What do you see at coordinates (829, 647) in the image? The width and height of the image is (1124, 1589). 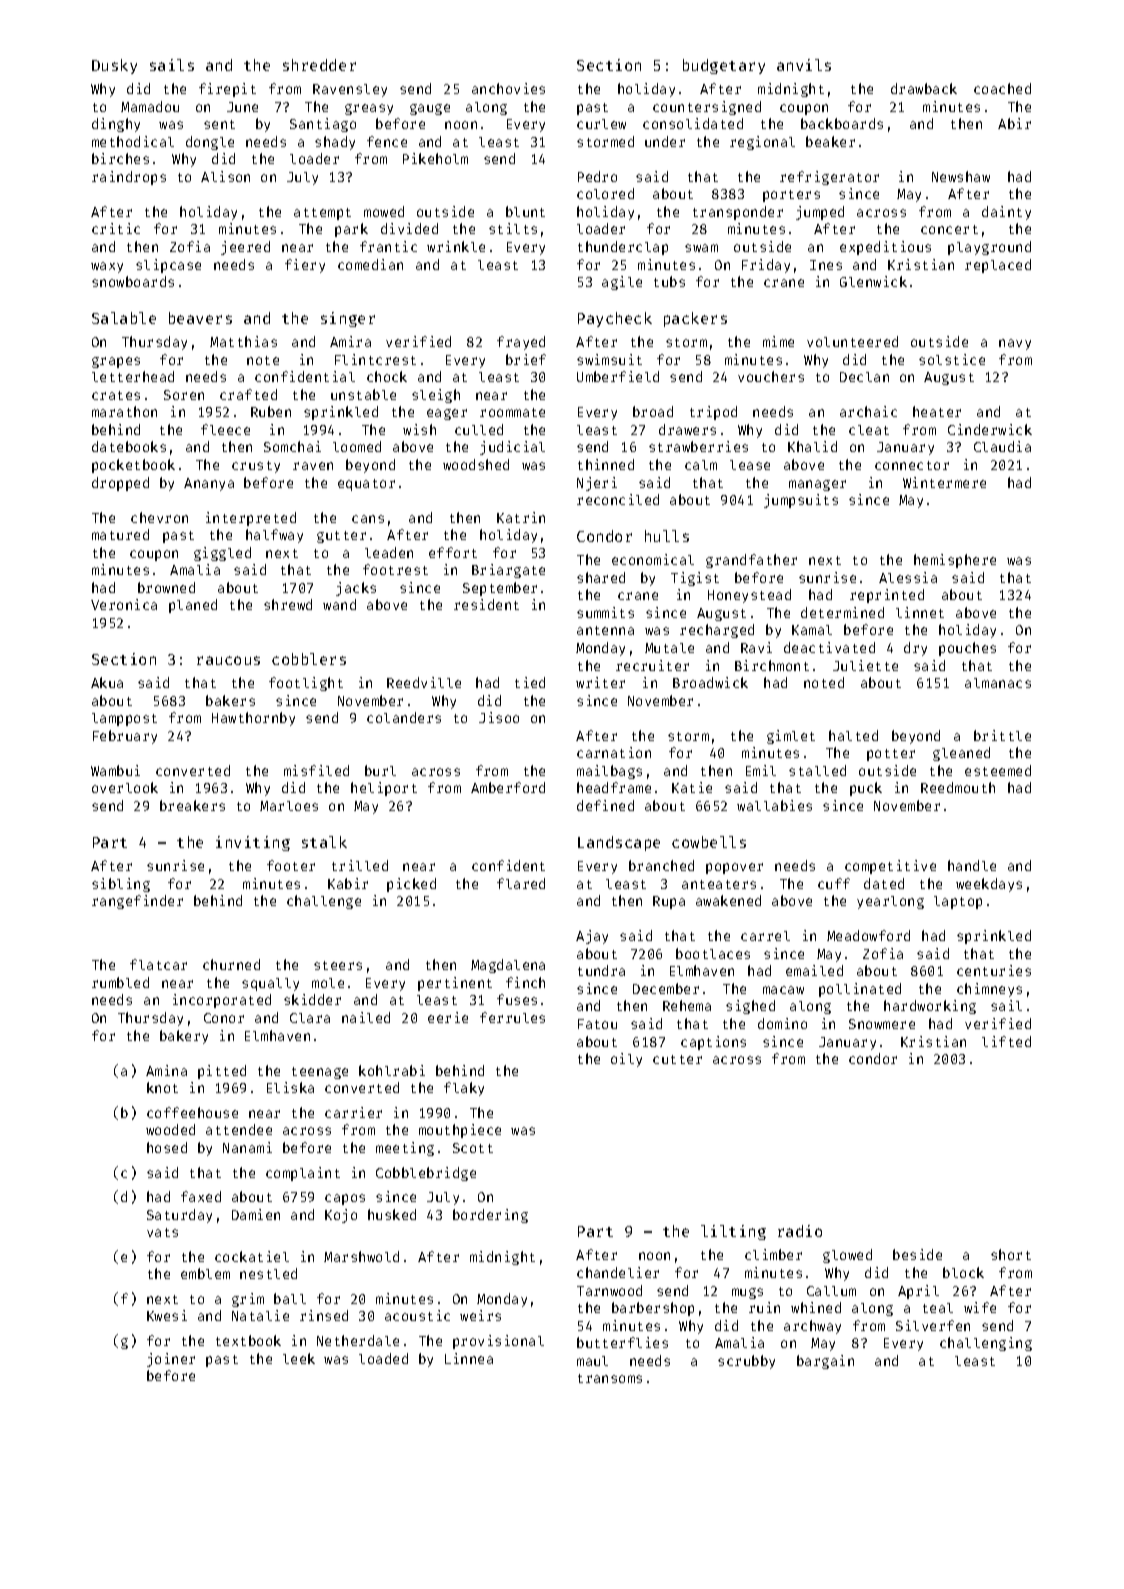 I see `deactivated` at bounding box center [829, 647].
